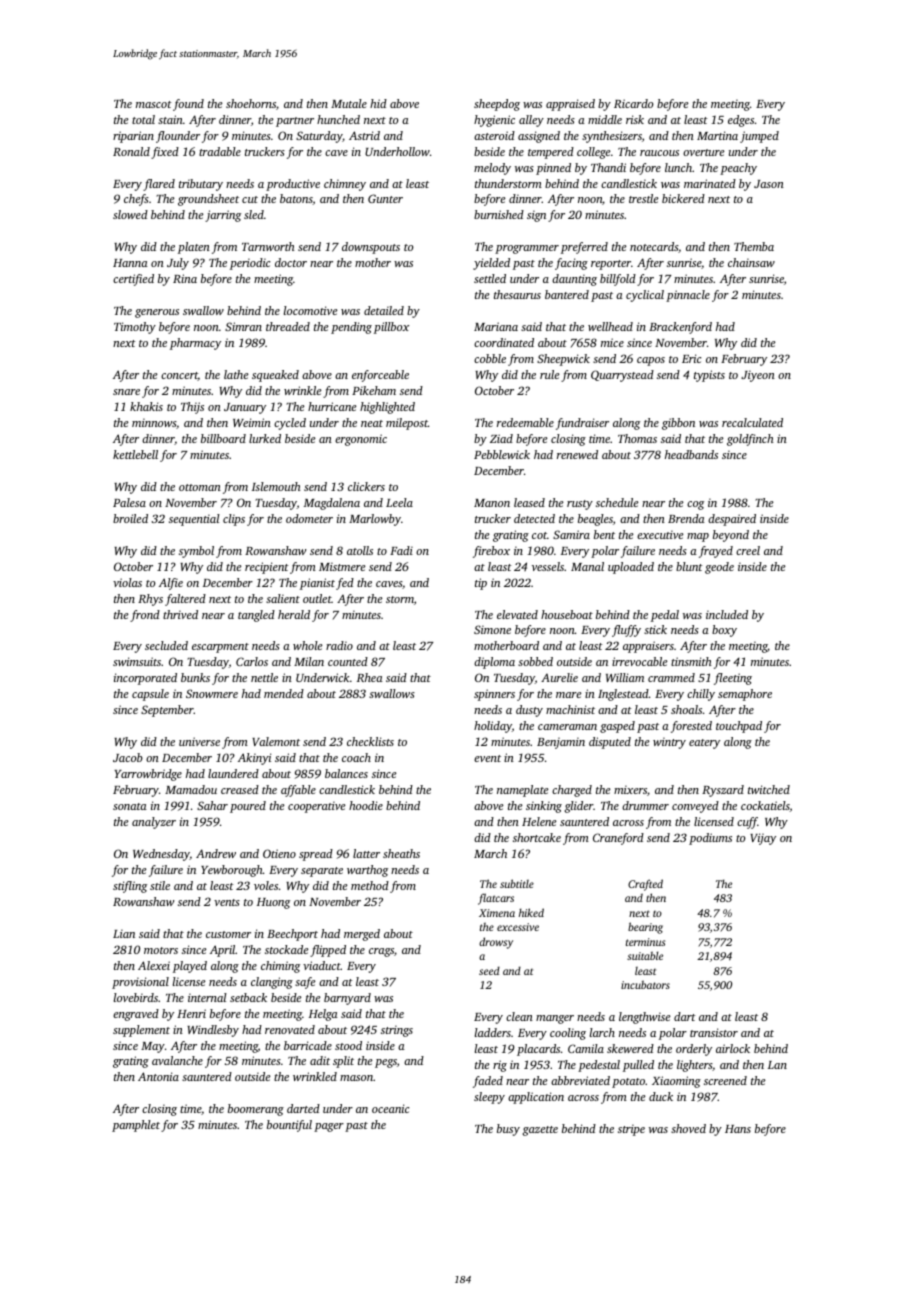 Image resolution: width=908 pixels, height=1316 pixels. What do you see at coordinates (397, 1031) in the screenshot?
I see `strings` at bounding box center [397, 1031].
